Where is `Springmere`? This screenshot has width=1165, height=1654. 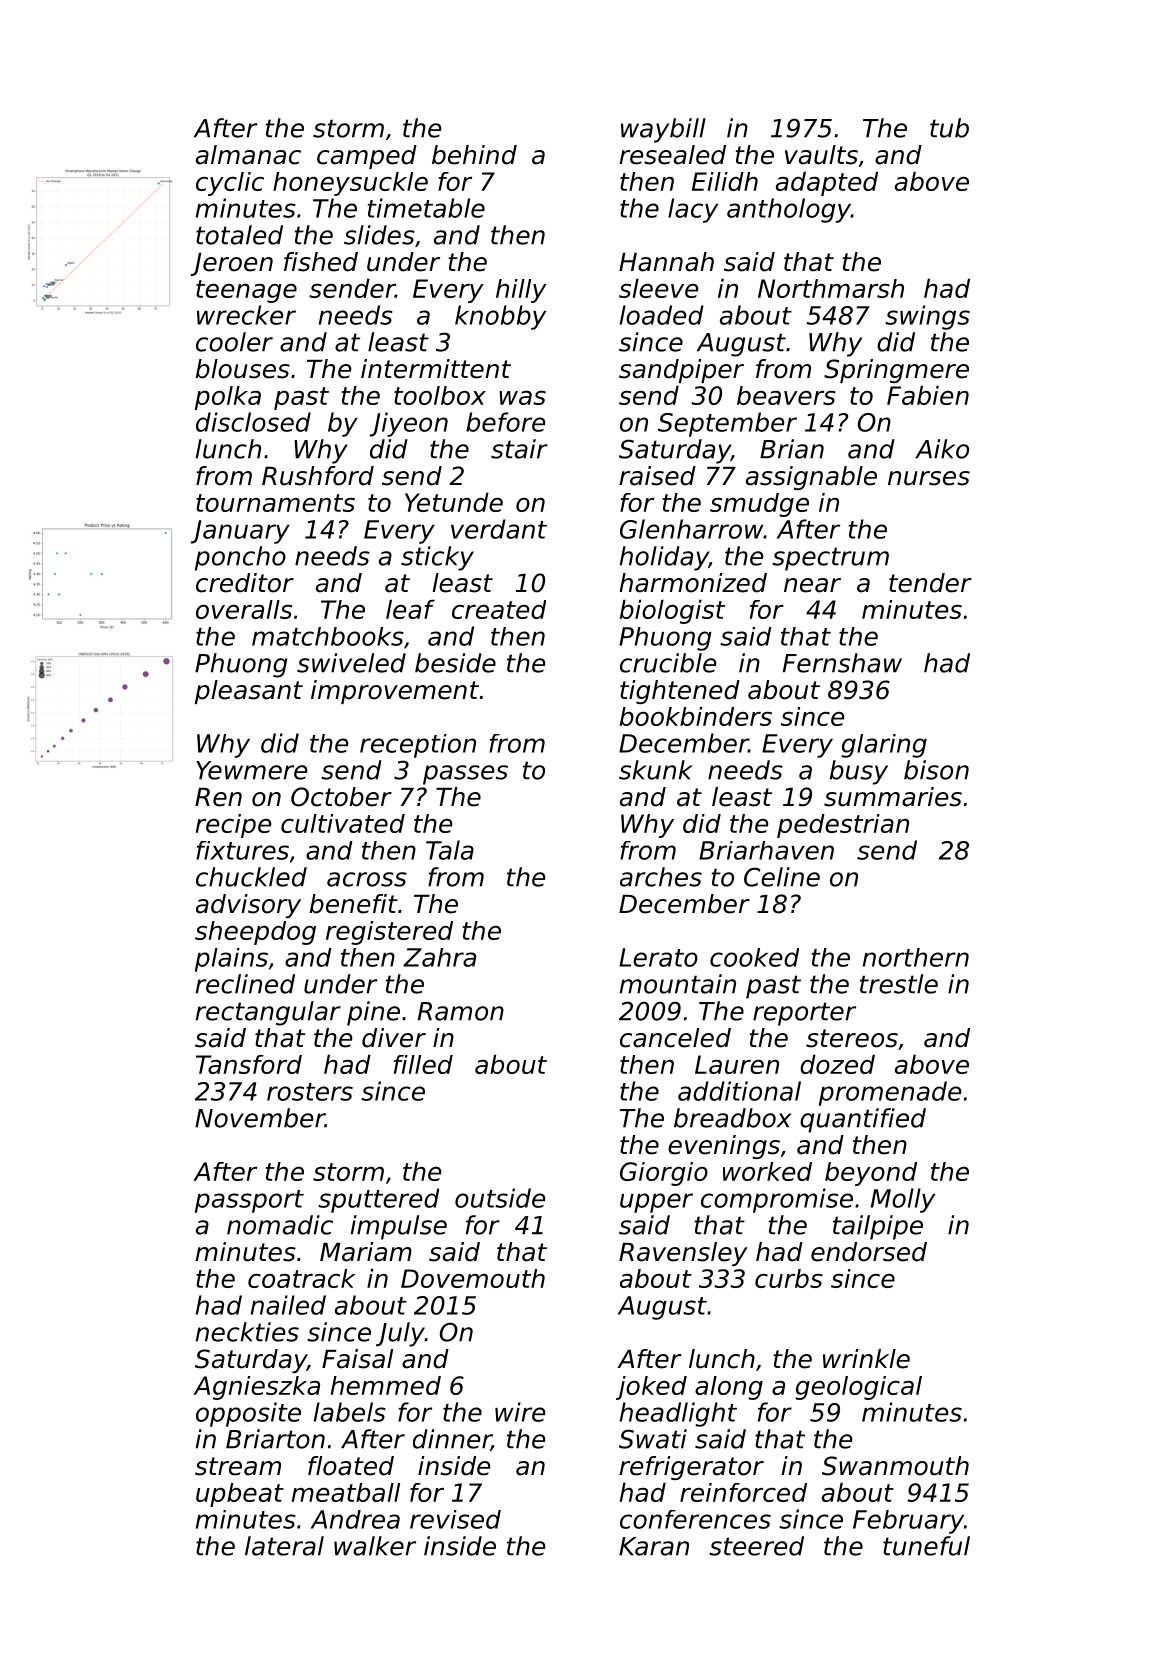 Springmere is located at coordinates (896, 371).
